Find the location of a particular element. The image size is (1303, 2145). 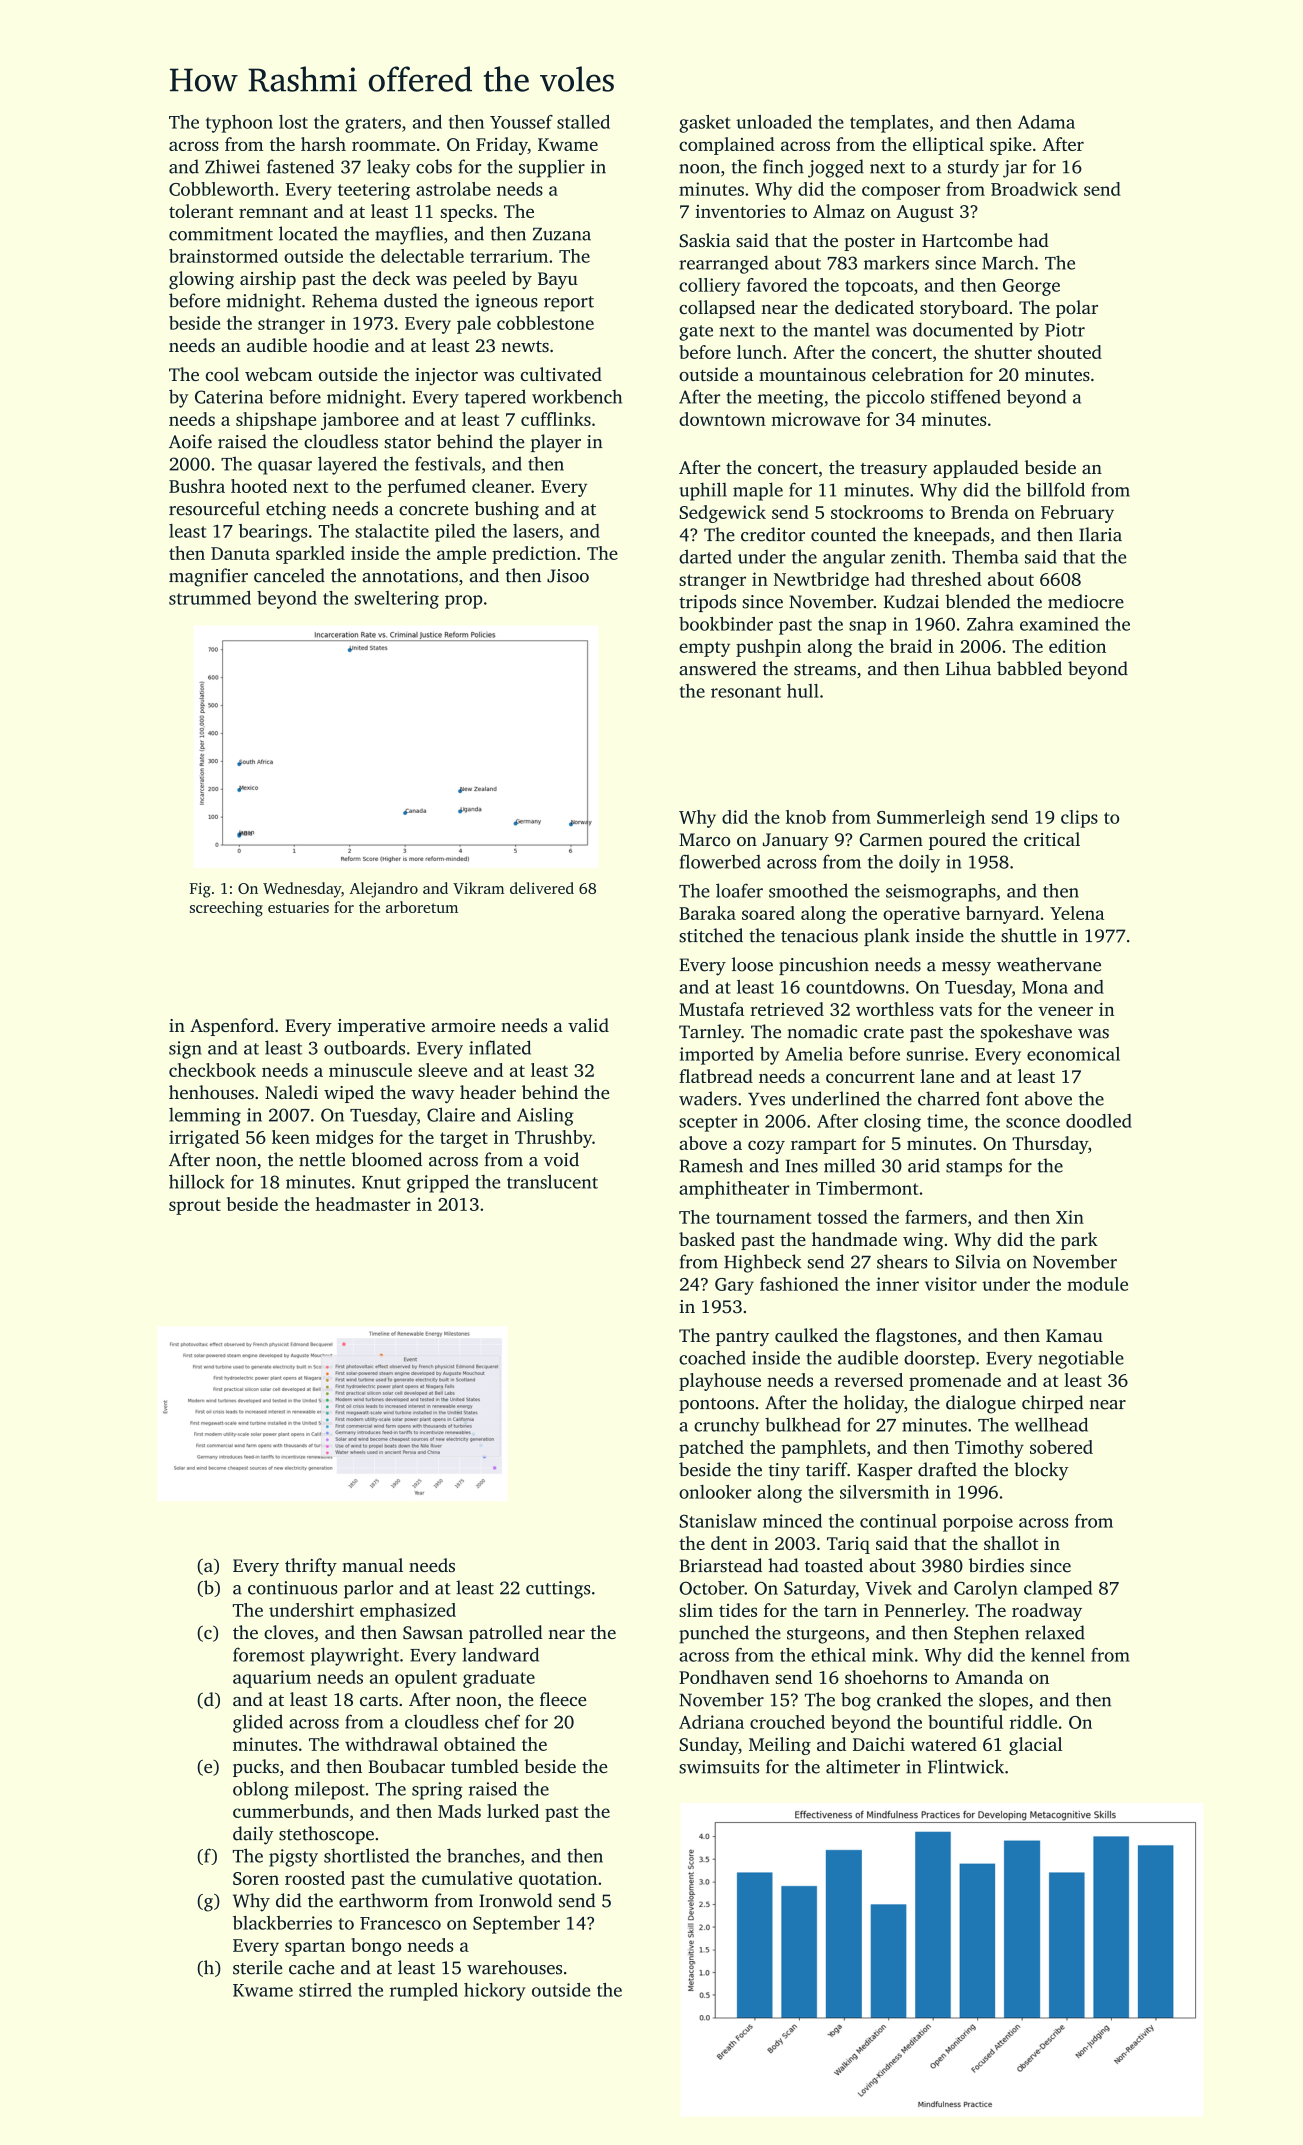

swimsuits is located at coordinates (719, 1767).
